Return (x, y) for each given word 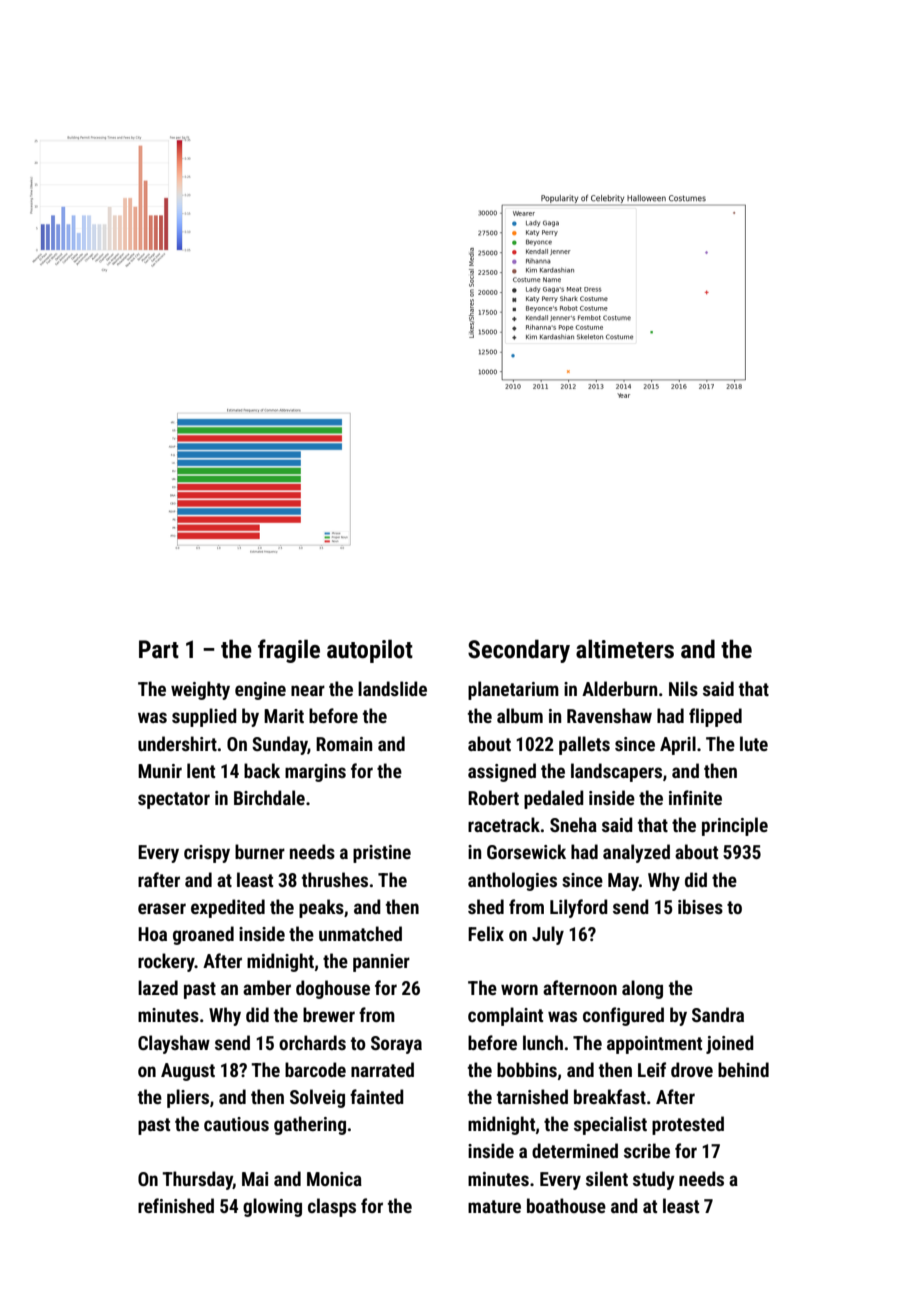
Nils (683, 688)
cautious (236, 1124)
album (520, 715)
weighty (200, 690)
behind (743, 1069)
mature (494, 1206)
